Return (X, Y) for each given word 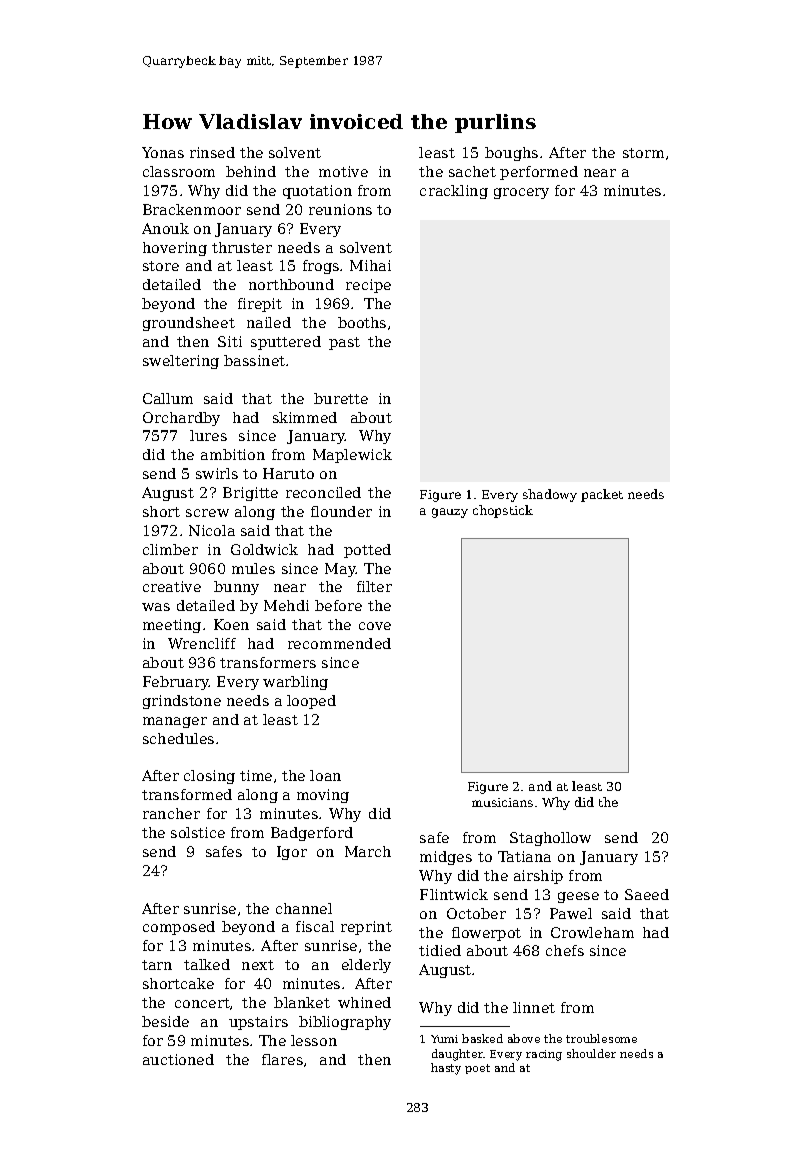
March (368, 851)
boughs (511, 154)
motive (343, 171)
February (176, 683)
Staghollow (550, 839)
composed (179, 928)
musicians (502, 802)
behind (251, 171)
